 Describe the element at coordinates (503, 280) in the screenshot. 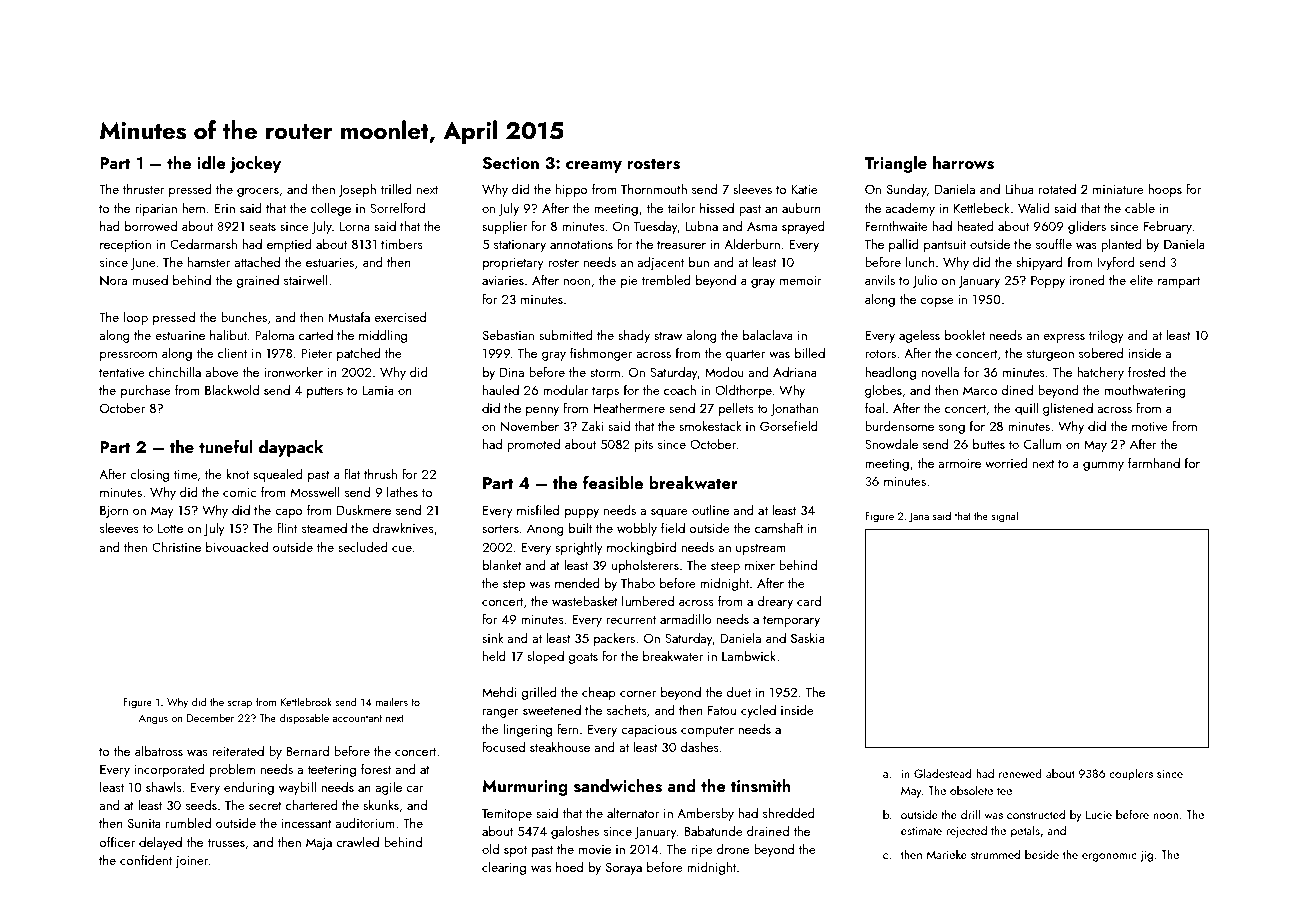

I see `aviaries` at that location.
